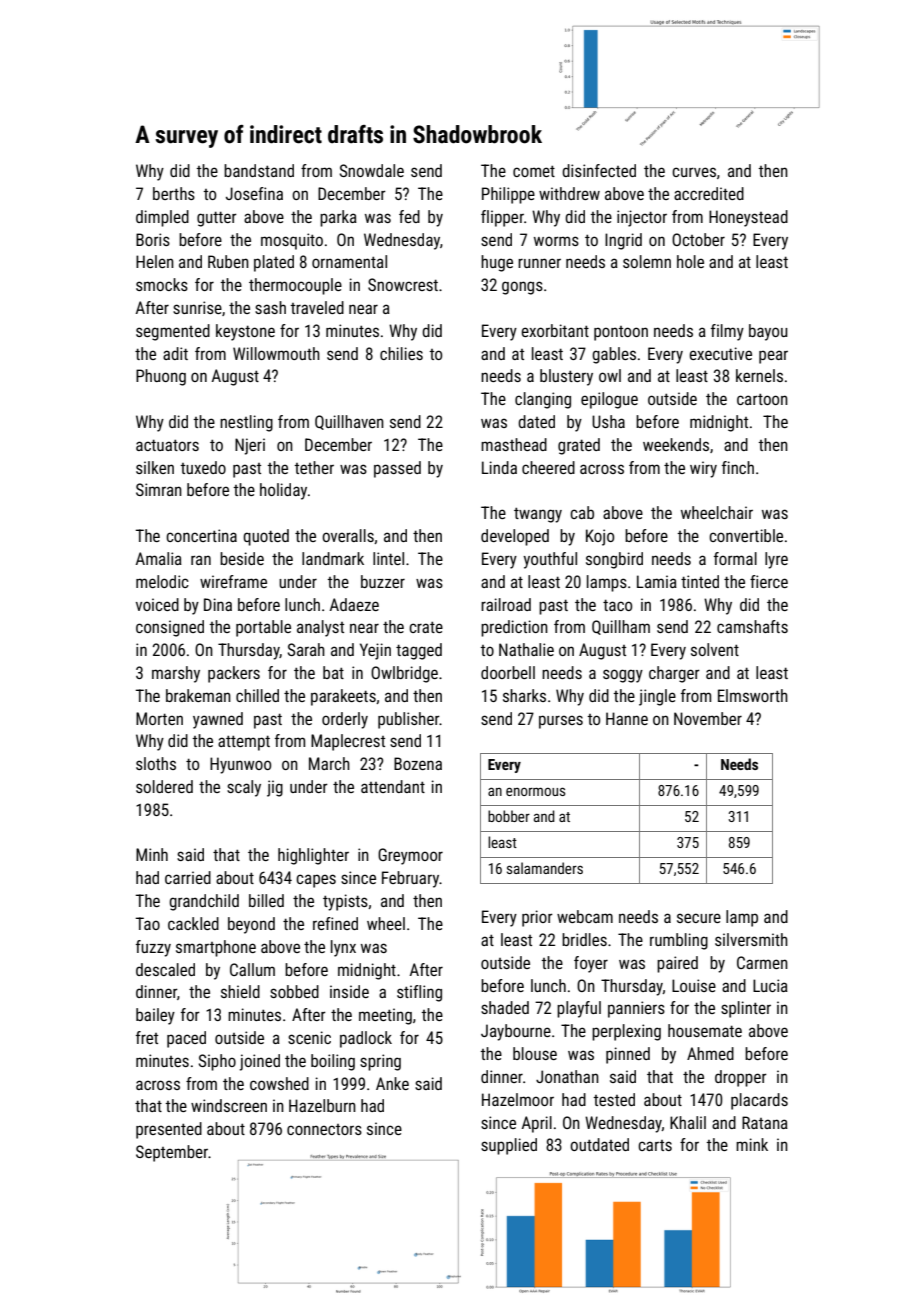  Describe the element at coordinates (514, 444) in the image. I see `masthead` at that location.
